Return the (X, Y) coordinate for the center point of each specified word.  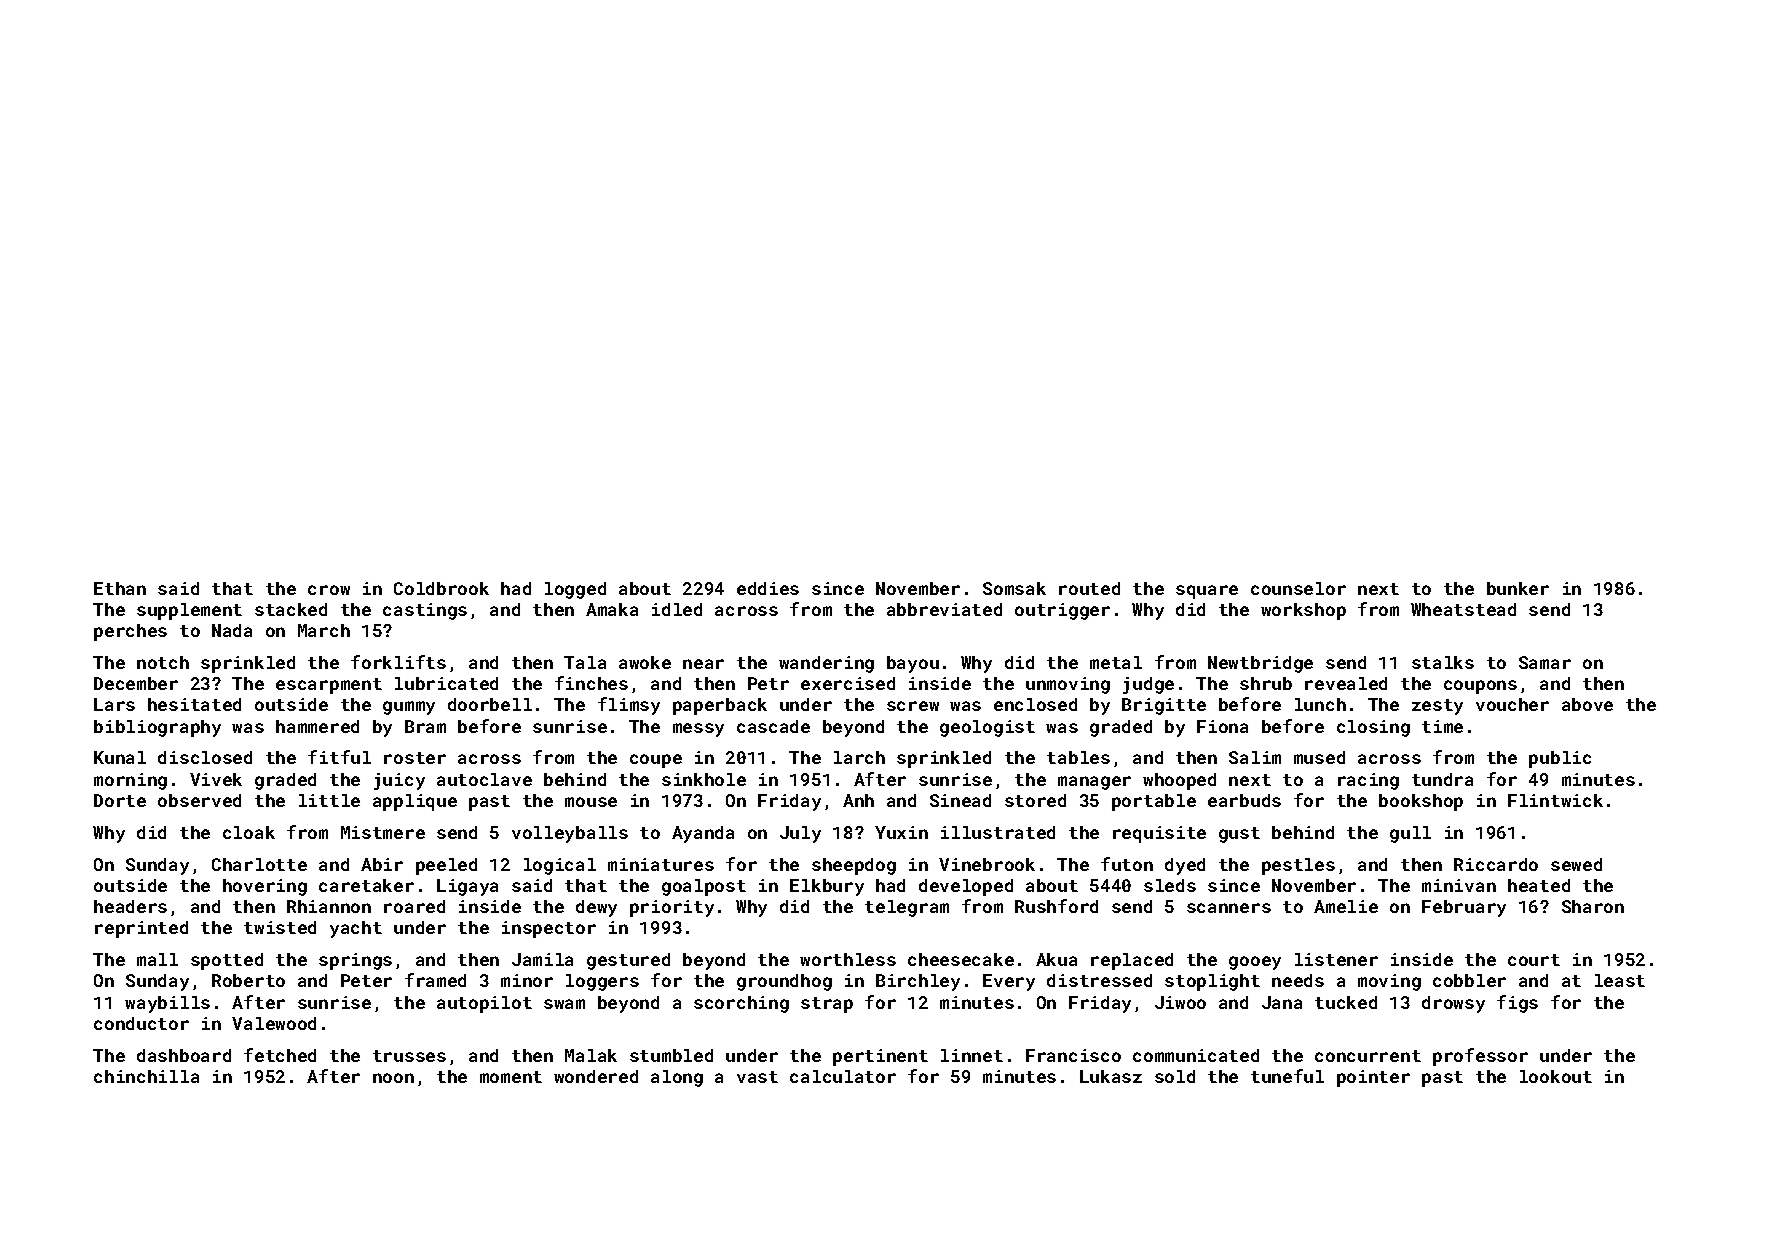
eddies (768, 588)
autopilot (484, 1004)
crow (329, 590)
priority (672, 908)
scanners (1229, 908)
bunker (1518, 588)
